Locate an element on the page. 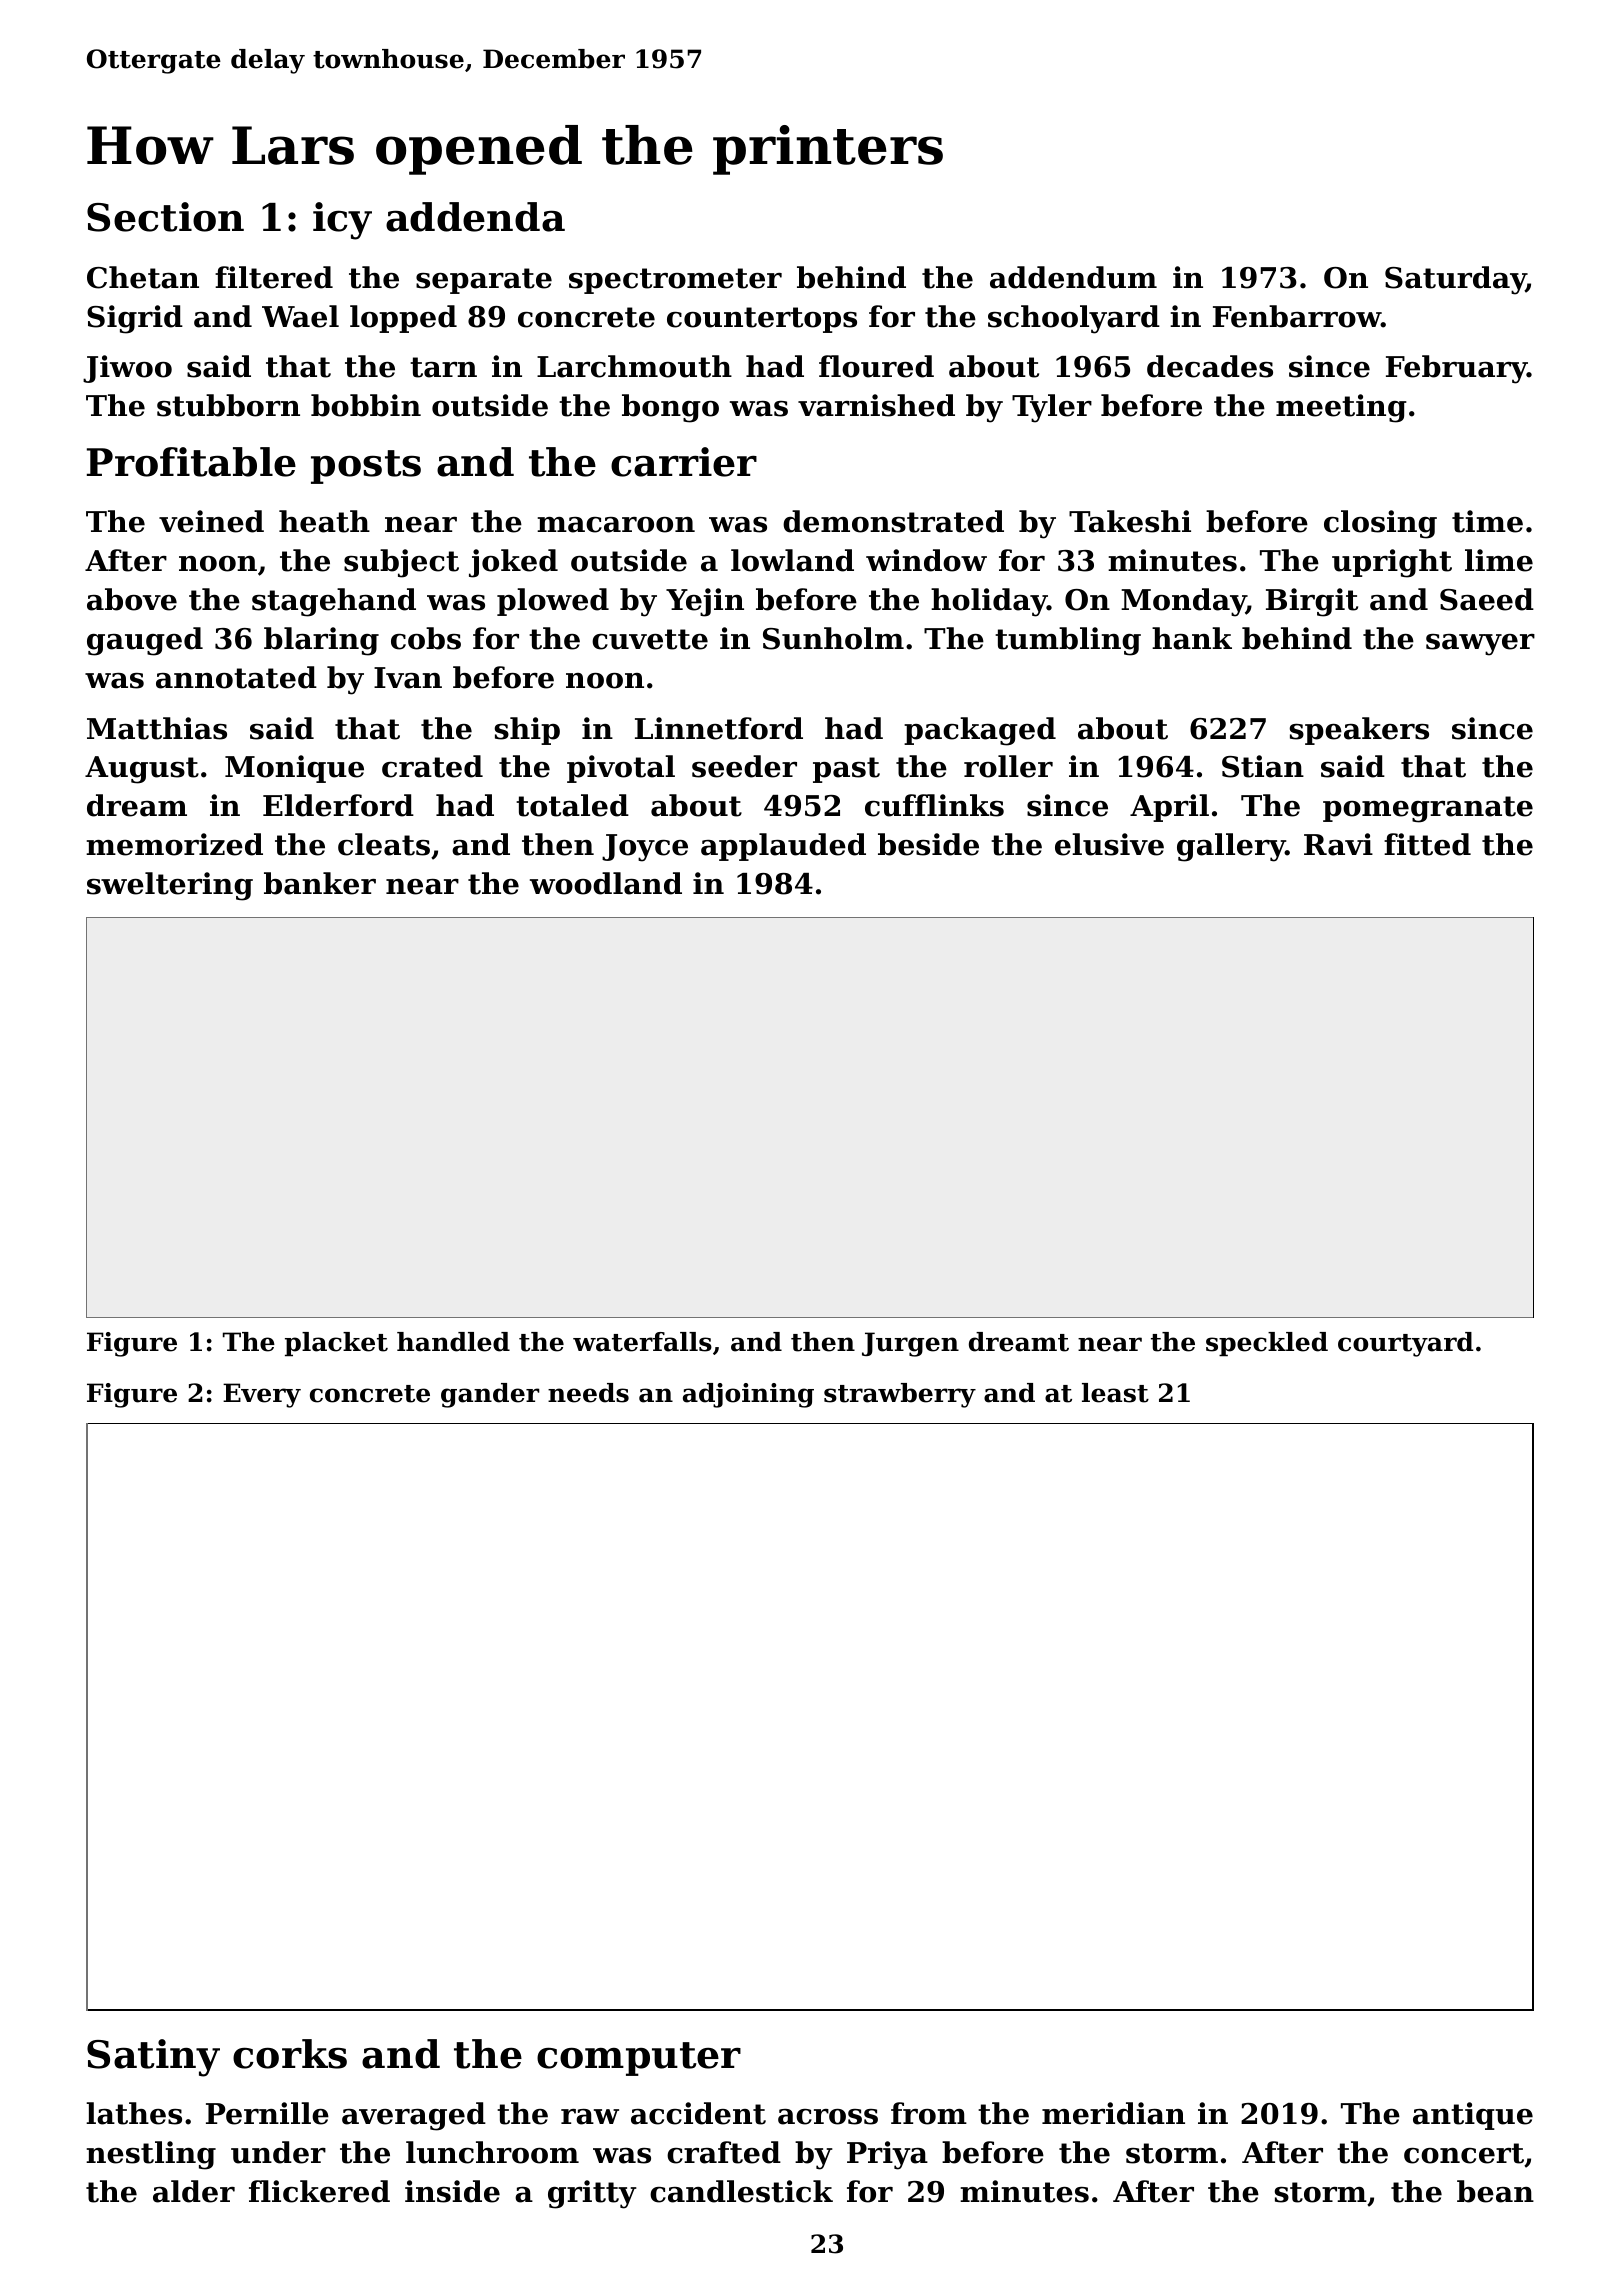  inside is located at coordinates (452, 2191).
